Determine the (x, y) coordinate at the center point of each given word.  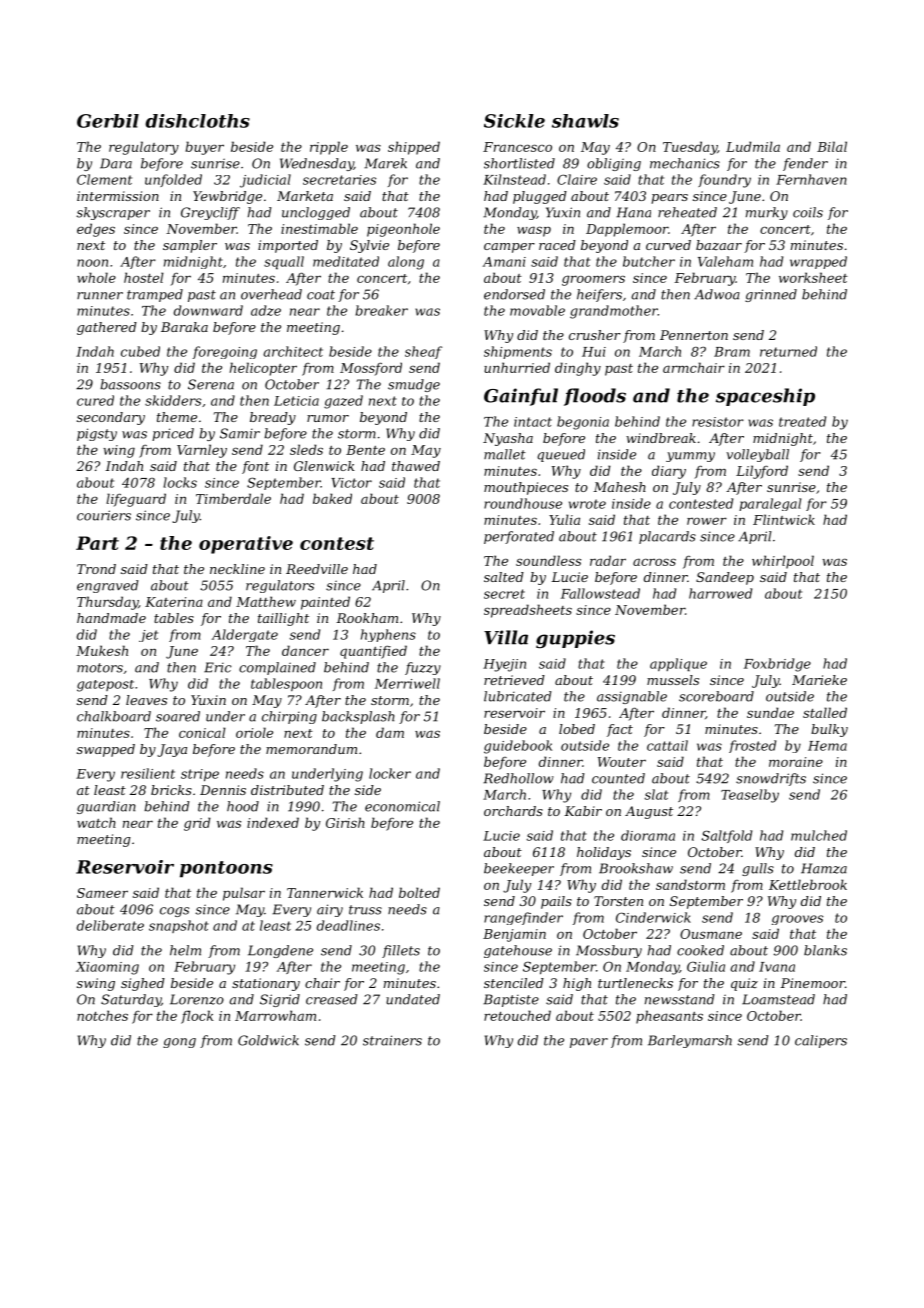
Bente (365, 450)
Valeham (725, 261)
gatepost (105, 686)
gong (179, 1043)
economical (402, 806)
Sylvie (369, 246)
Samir (240, 433)
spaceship (765, 397)
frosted (752, 746)
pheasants (669, 1017)
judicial (265, 181)
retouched (517, 1015)
